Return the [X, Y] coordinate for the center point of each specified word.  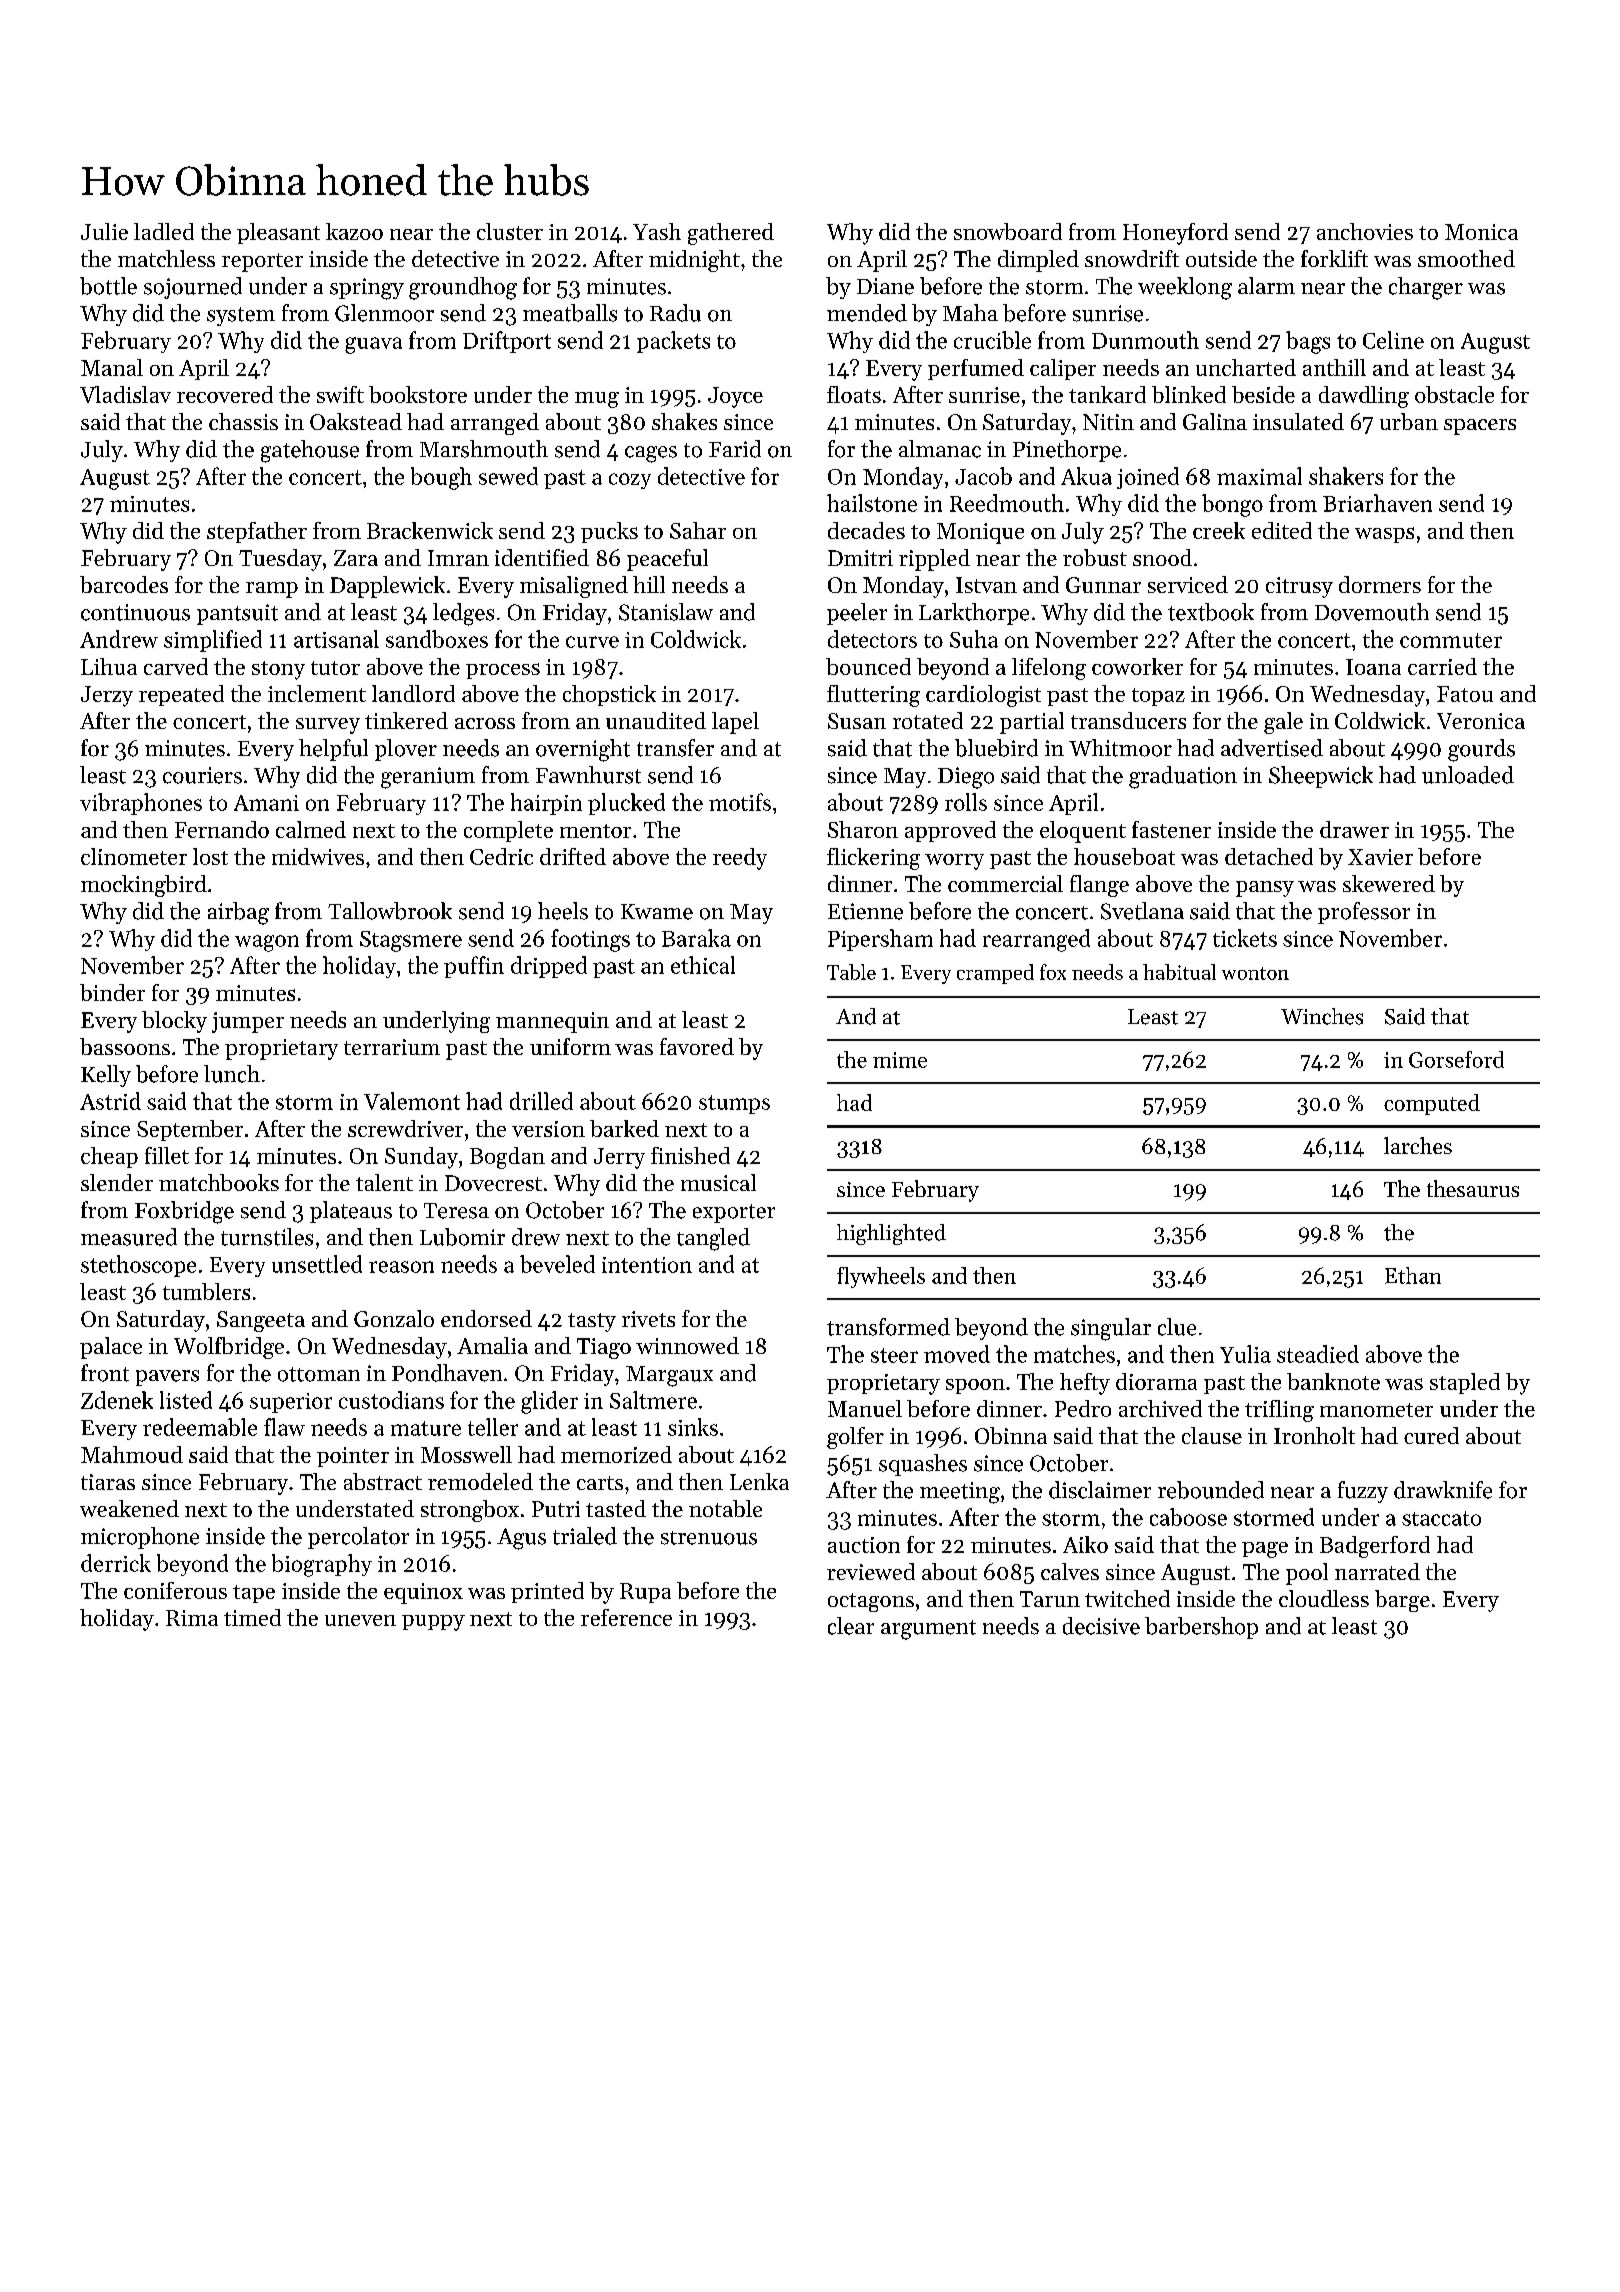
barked [624, 1128]
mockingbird [144, 886]
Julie [104, 231]
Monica [1481, 232]
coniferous [175, 1590]
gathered [731, 234]
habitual [1179, 972]
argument [928, 1630]
